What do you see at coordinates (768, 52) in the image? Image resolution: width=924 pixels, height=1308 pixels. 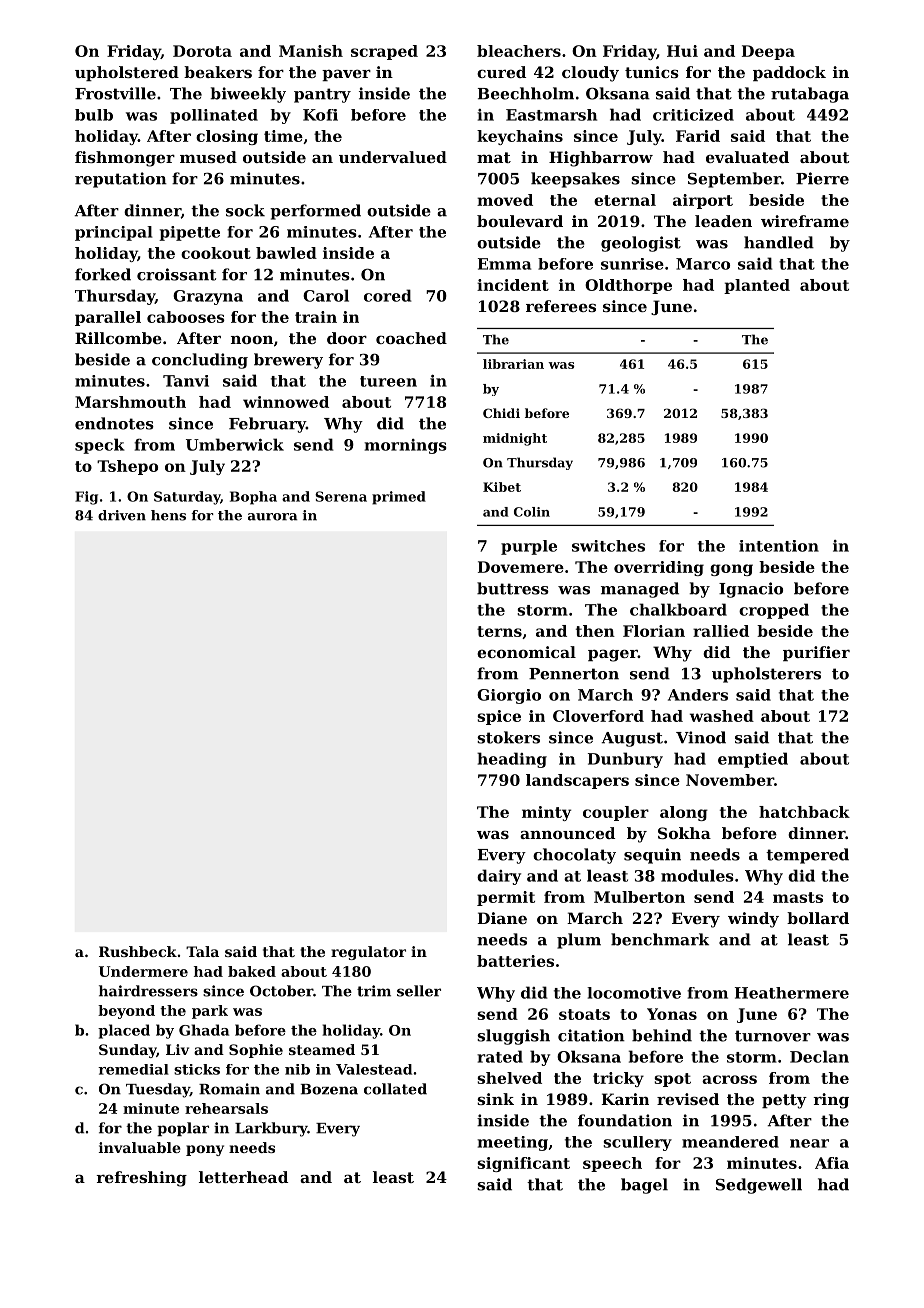 I see `Deepa` at bounding box center [768, 52].
